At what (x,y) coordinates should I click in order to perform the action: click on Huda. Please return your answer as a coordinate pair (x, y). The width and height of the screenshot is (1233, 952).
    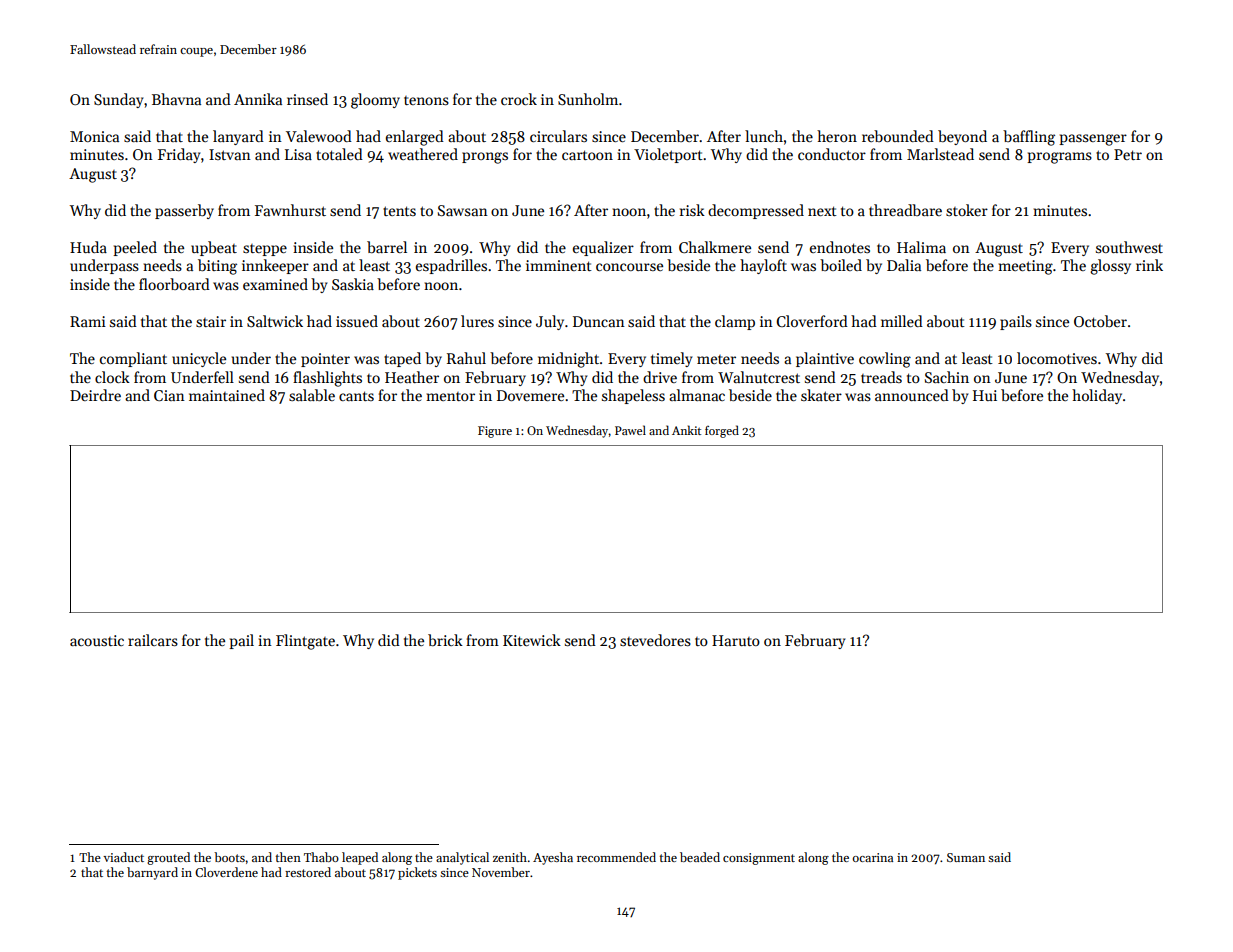
    Looking at the image, I should click on (88, 247).
